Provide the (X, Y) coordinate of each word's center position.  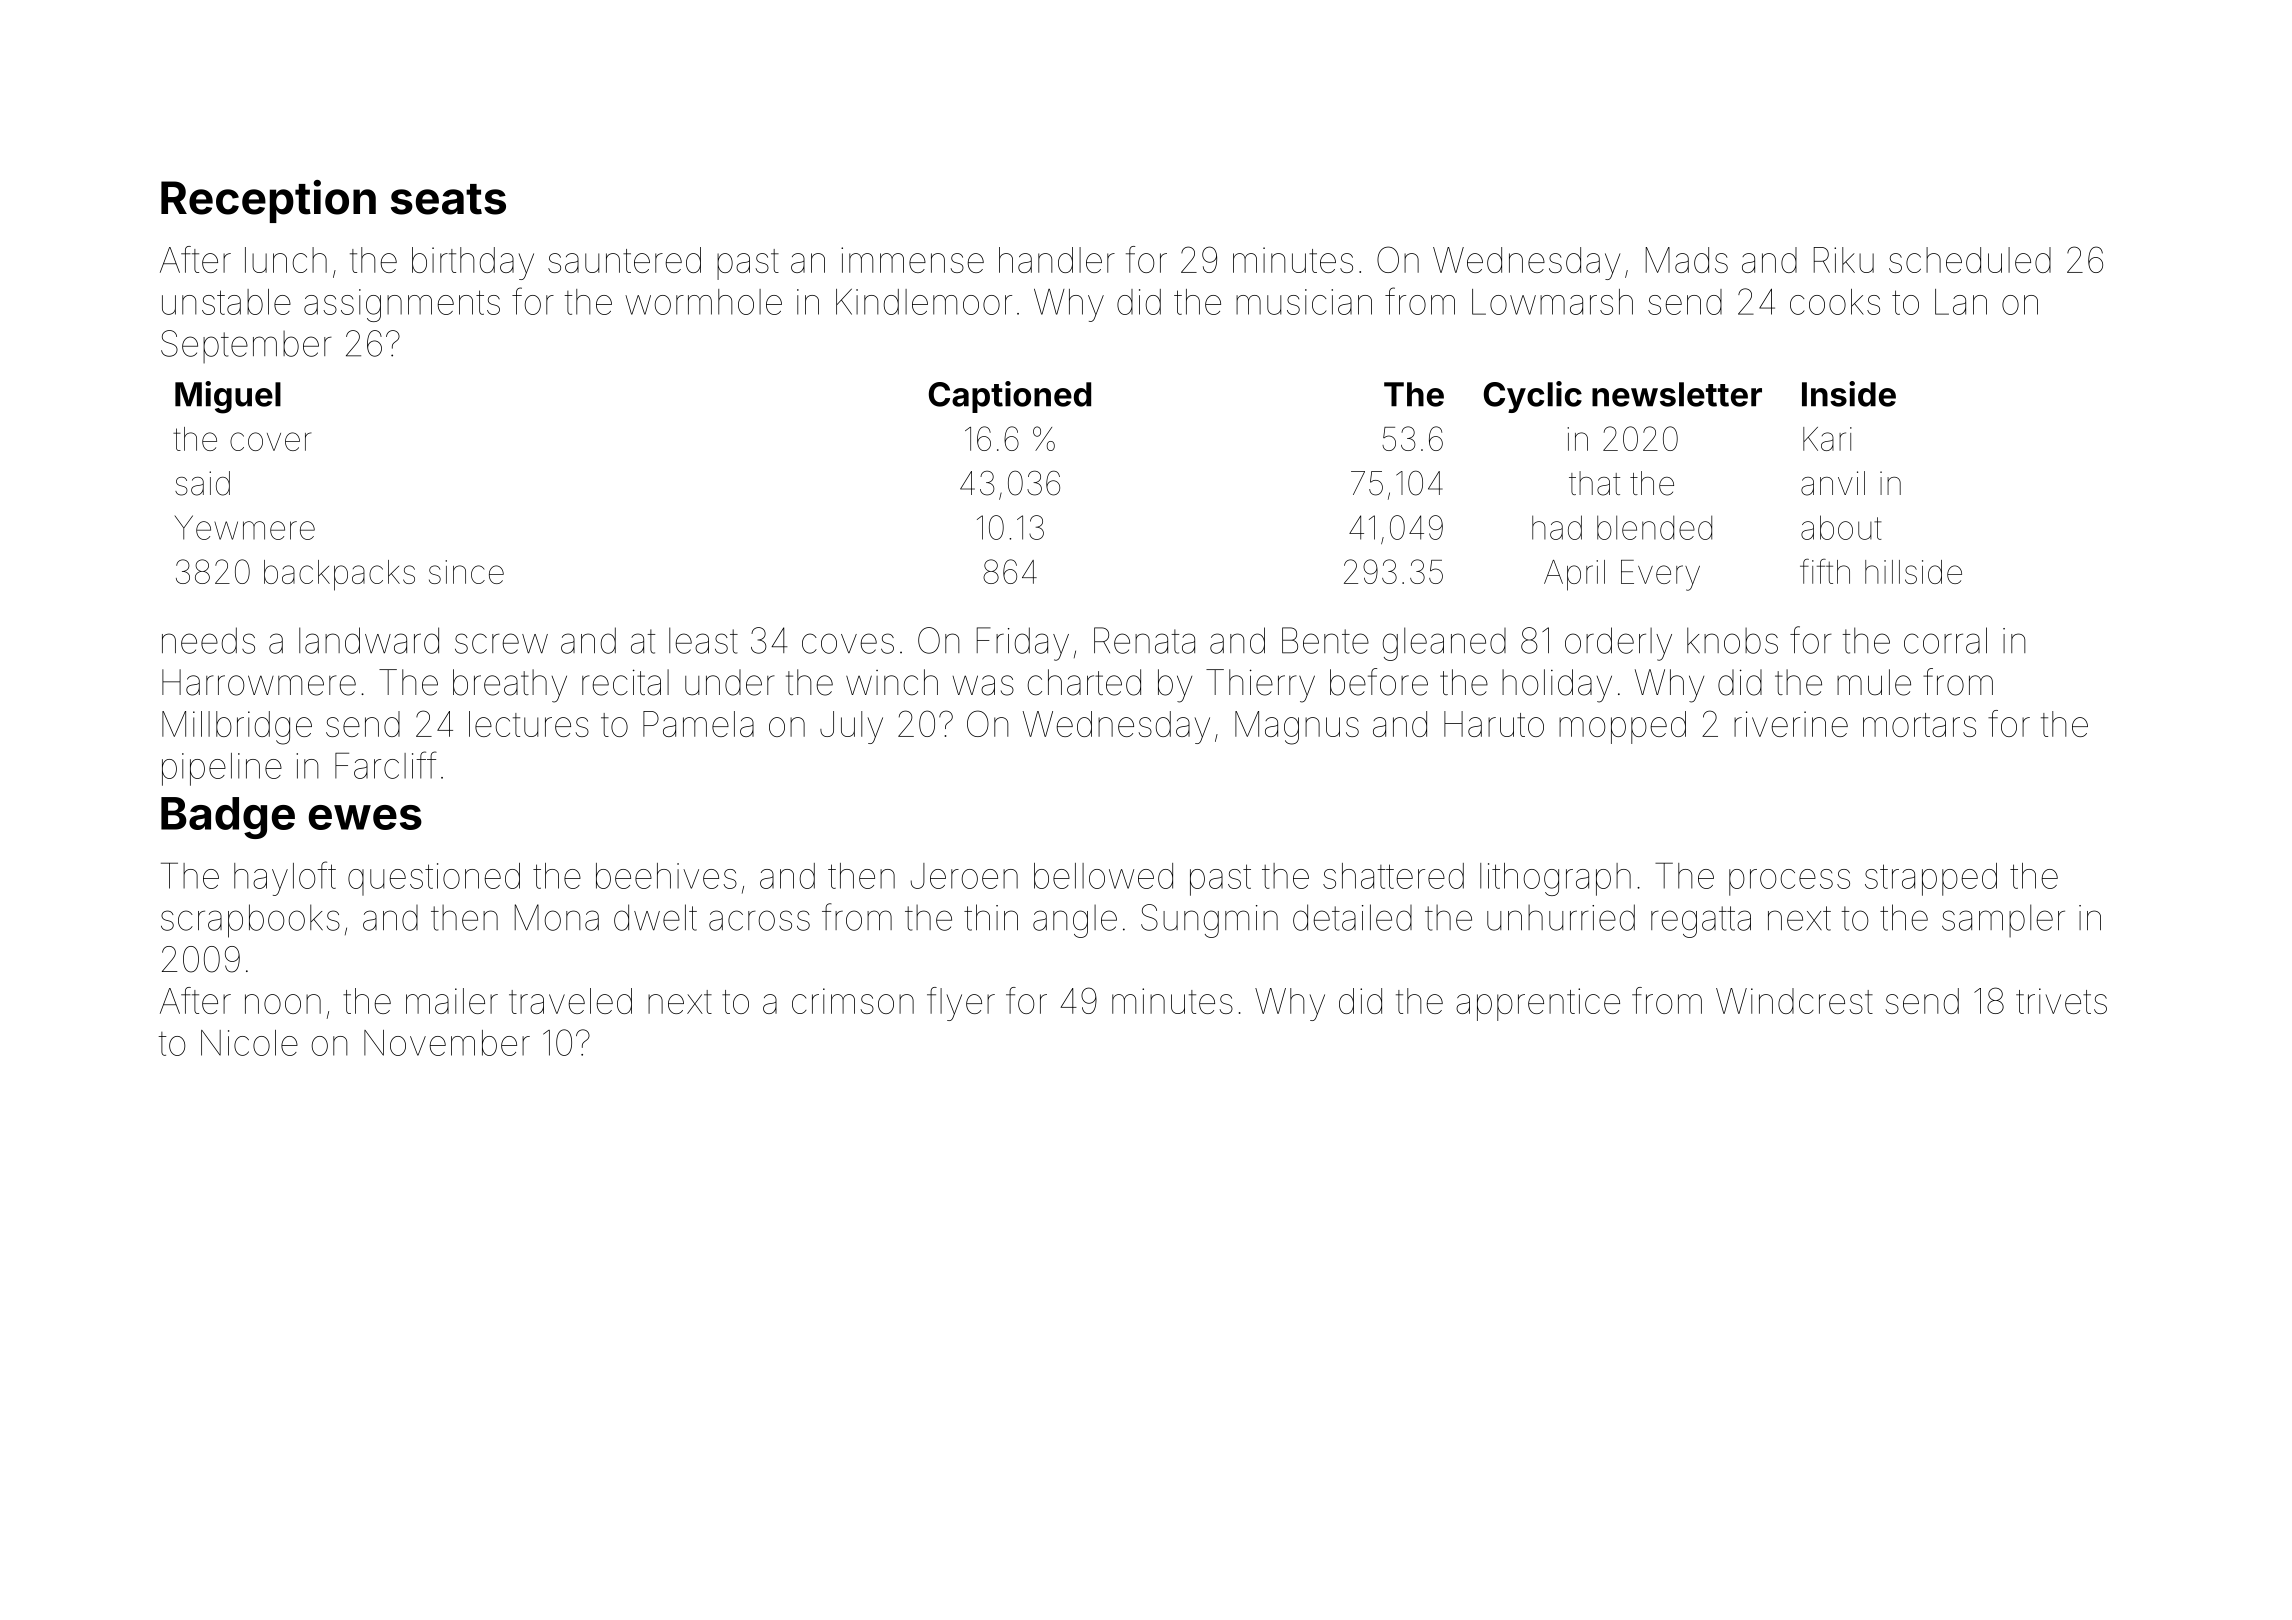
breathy (510, 686)
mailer (452, 1001)
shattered (1393, 876)
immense (912, 260)
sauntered (624, 260)
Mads (1687, 260)
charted (1084, 682)
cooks (1835, 302)
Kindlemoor (924, 302)
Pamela (698, 724)
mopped (1622, 727)
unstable (226, 302)
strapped (1931, 879)
